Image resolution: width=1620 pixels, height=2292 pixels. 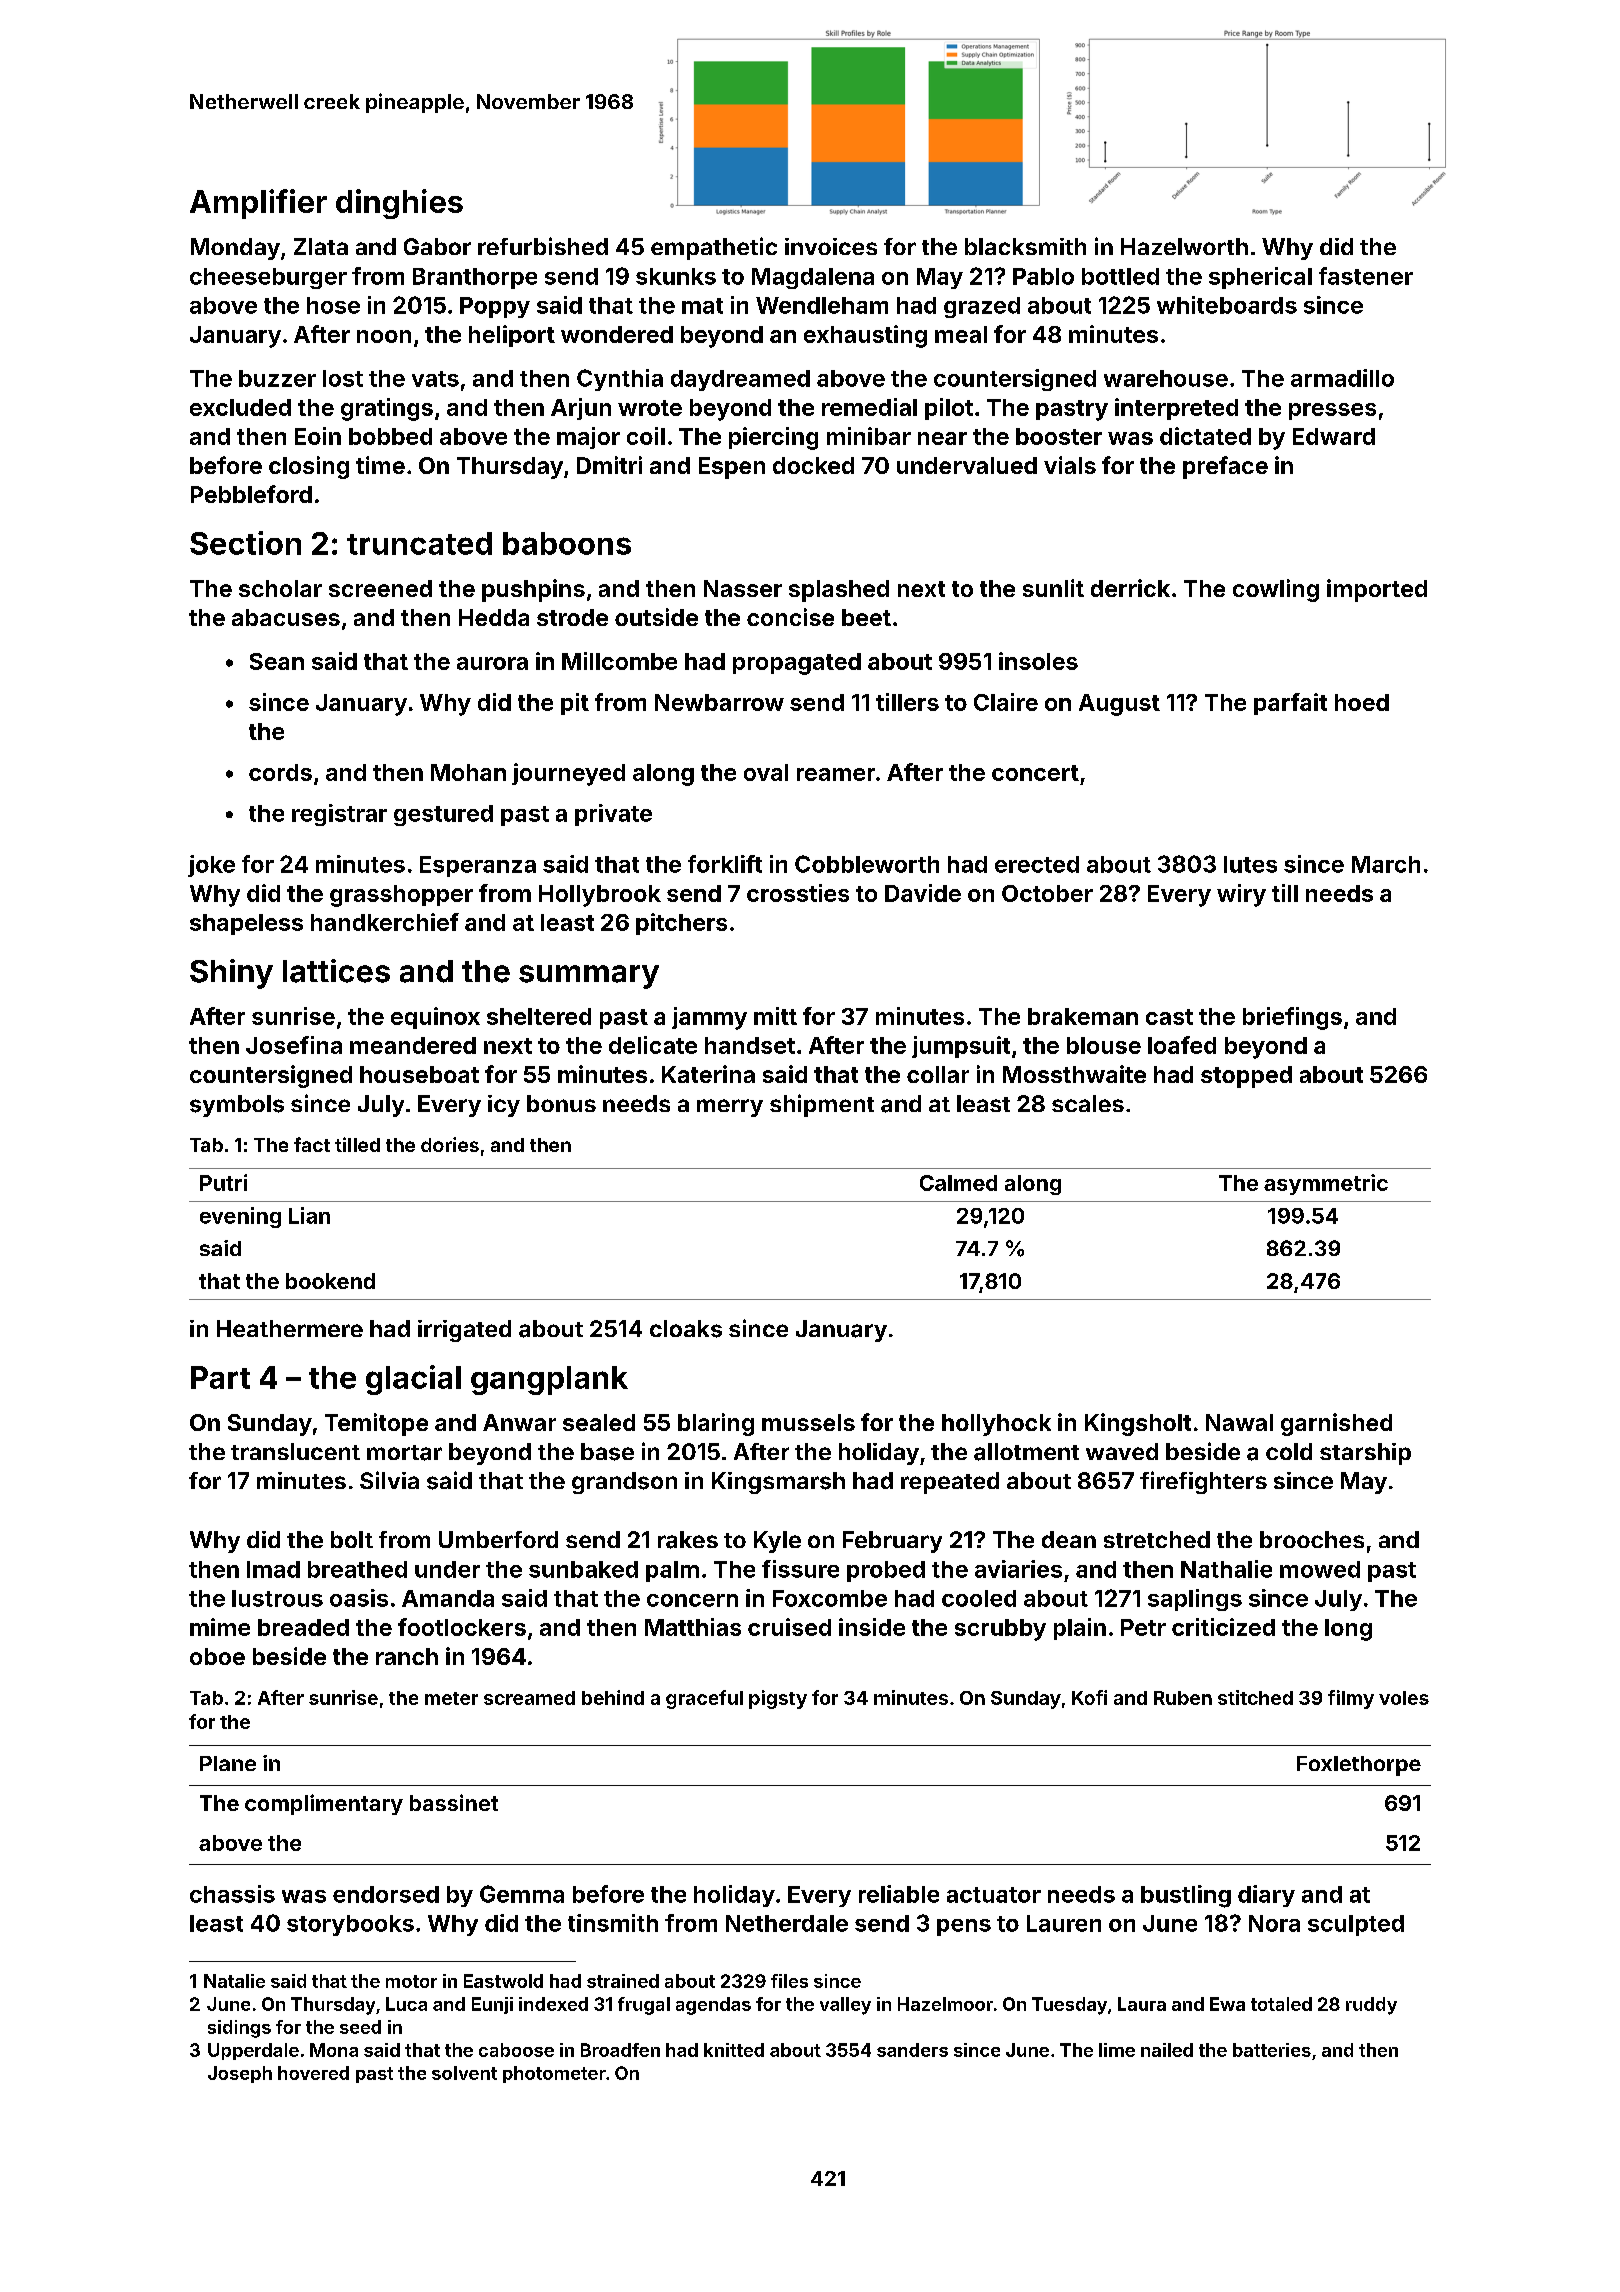 What do you see at coordinates (619, 661) in the screenshot?
I see `Millcombe` at bounding box center [619, 661].
